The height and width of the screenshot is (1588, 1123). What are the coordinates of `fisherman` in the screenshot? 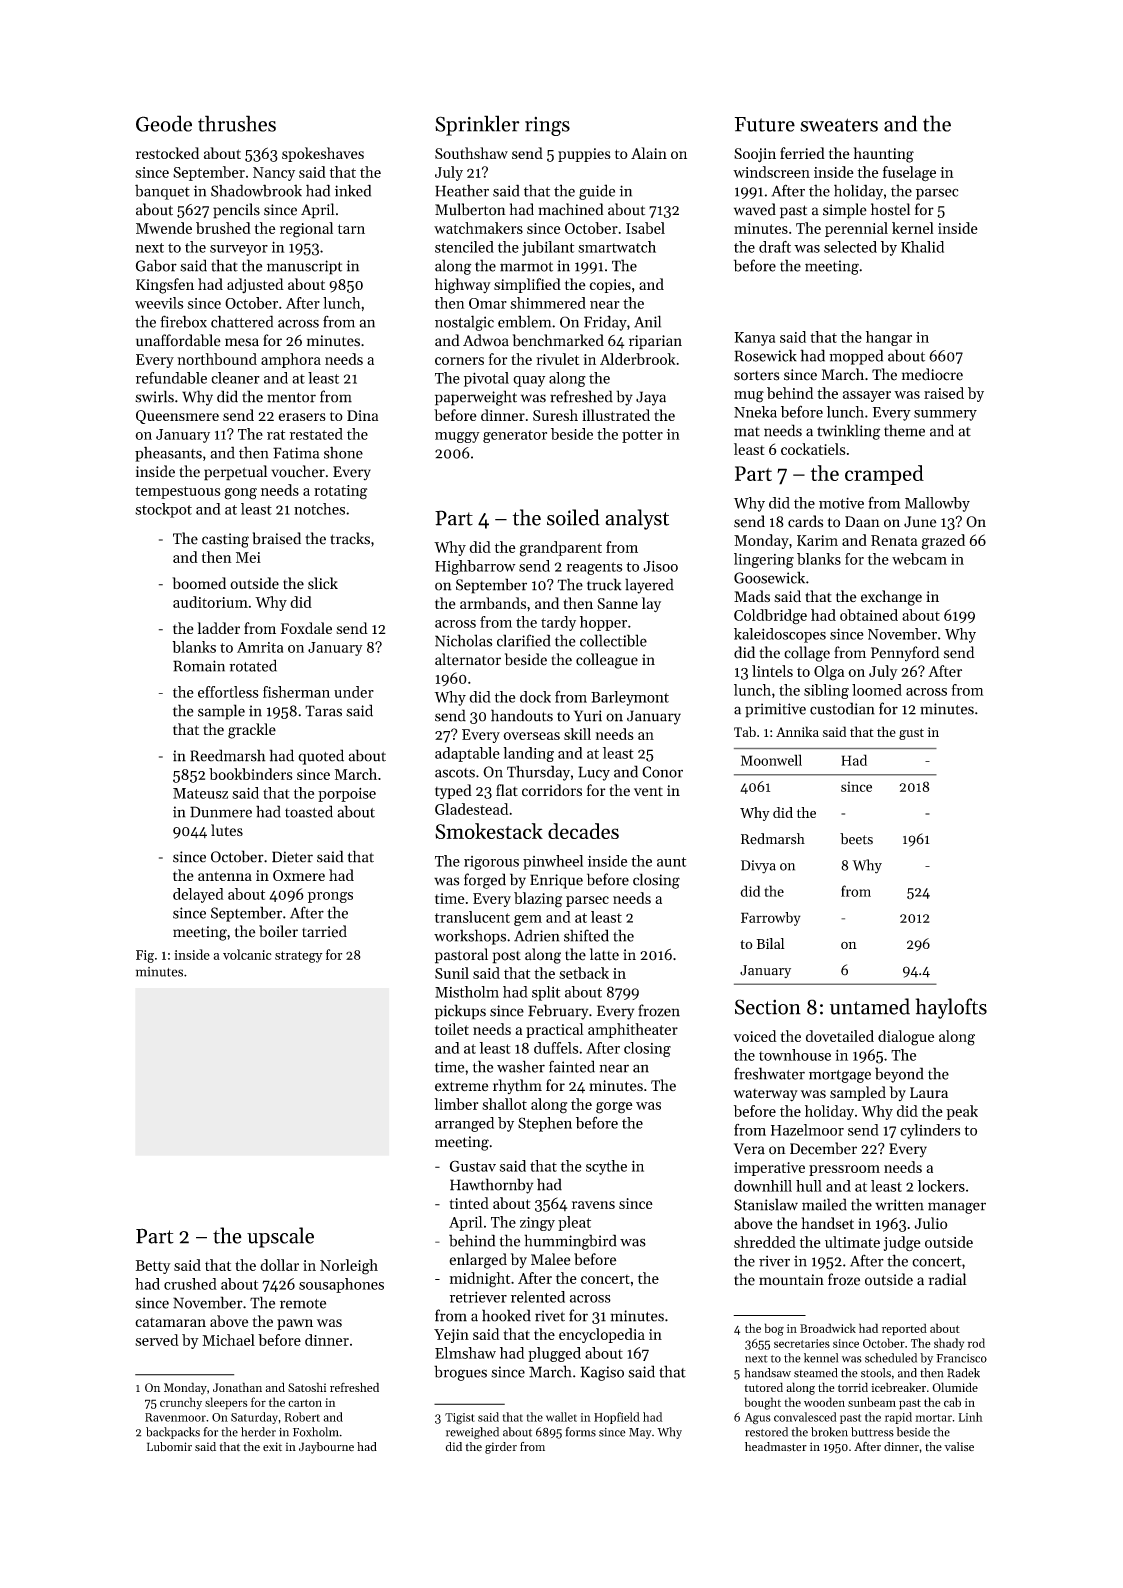 It's located at (296, 692).
